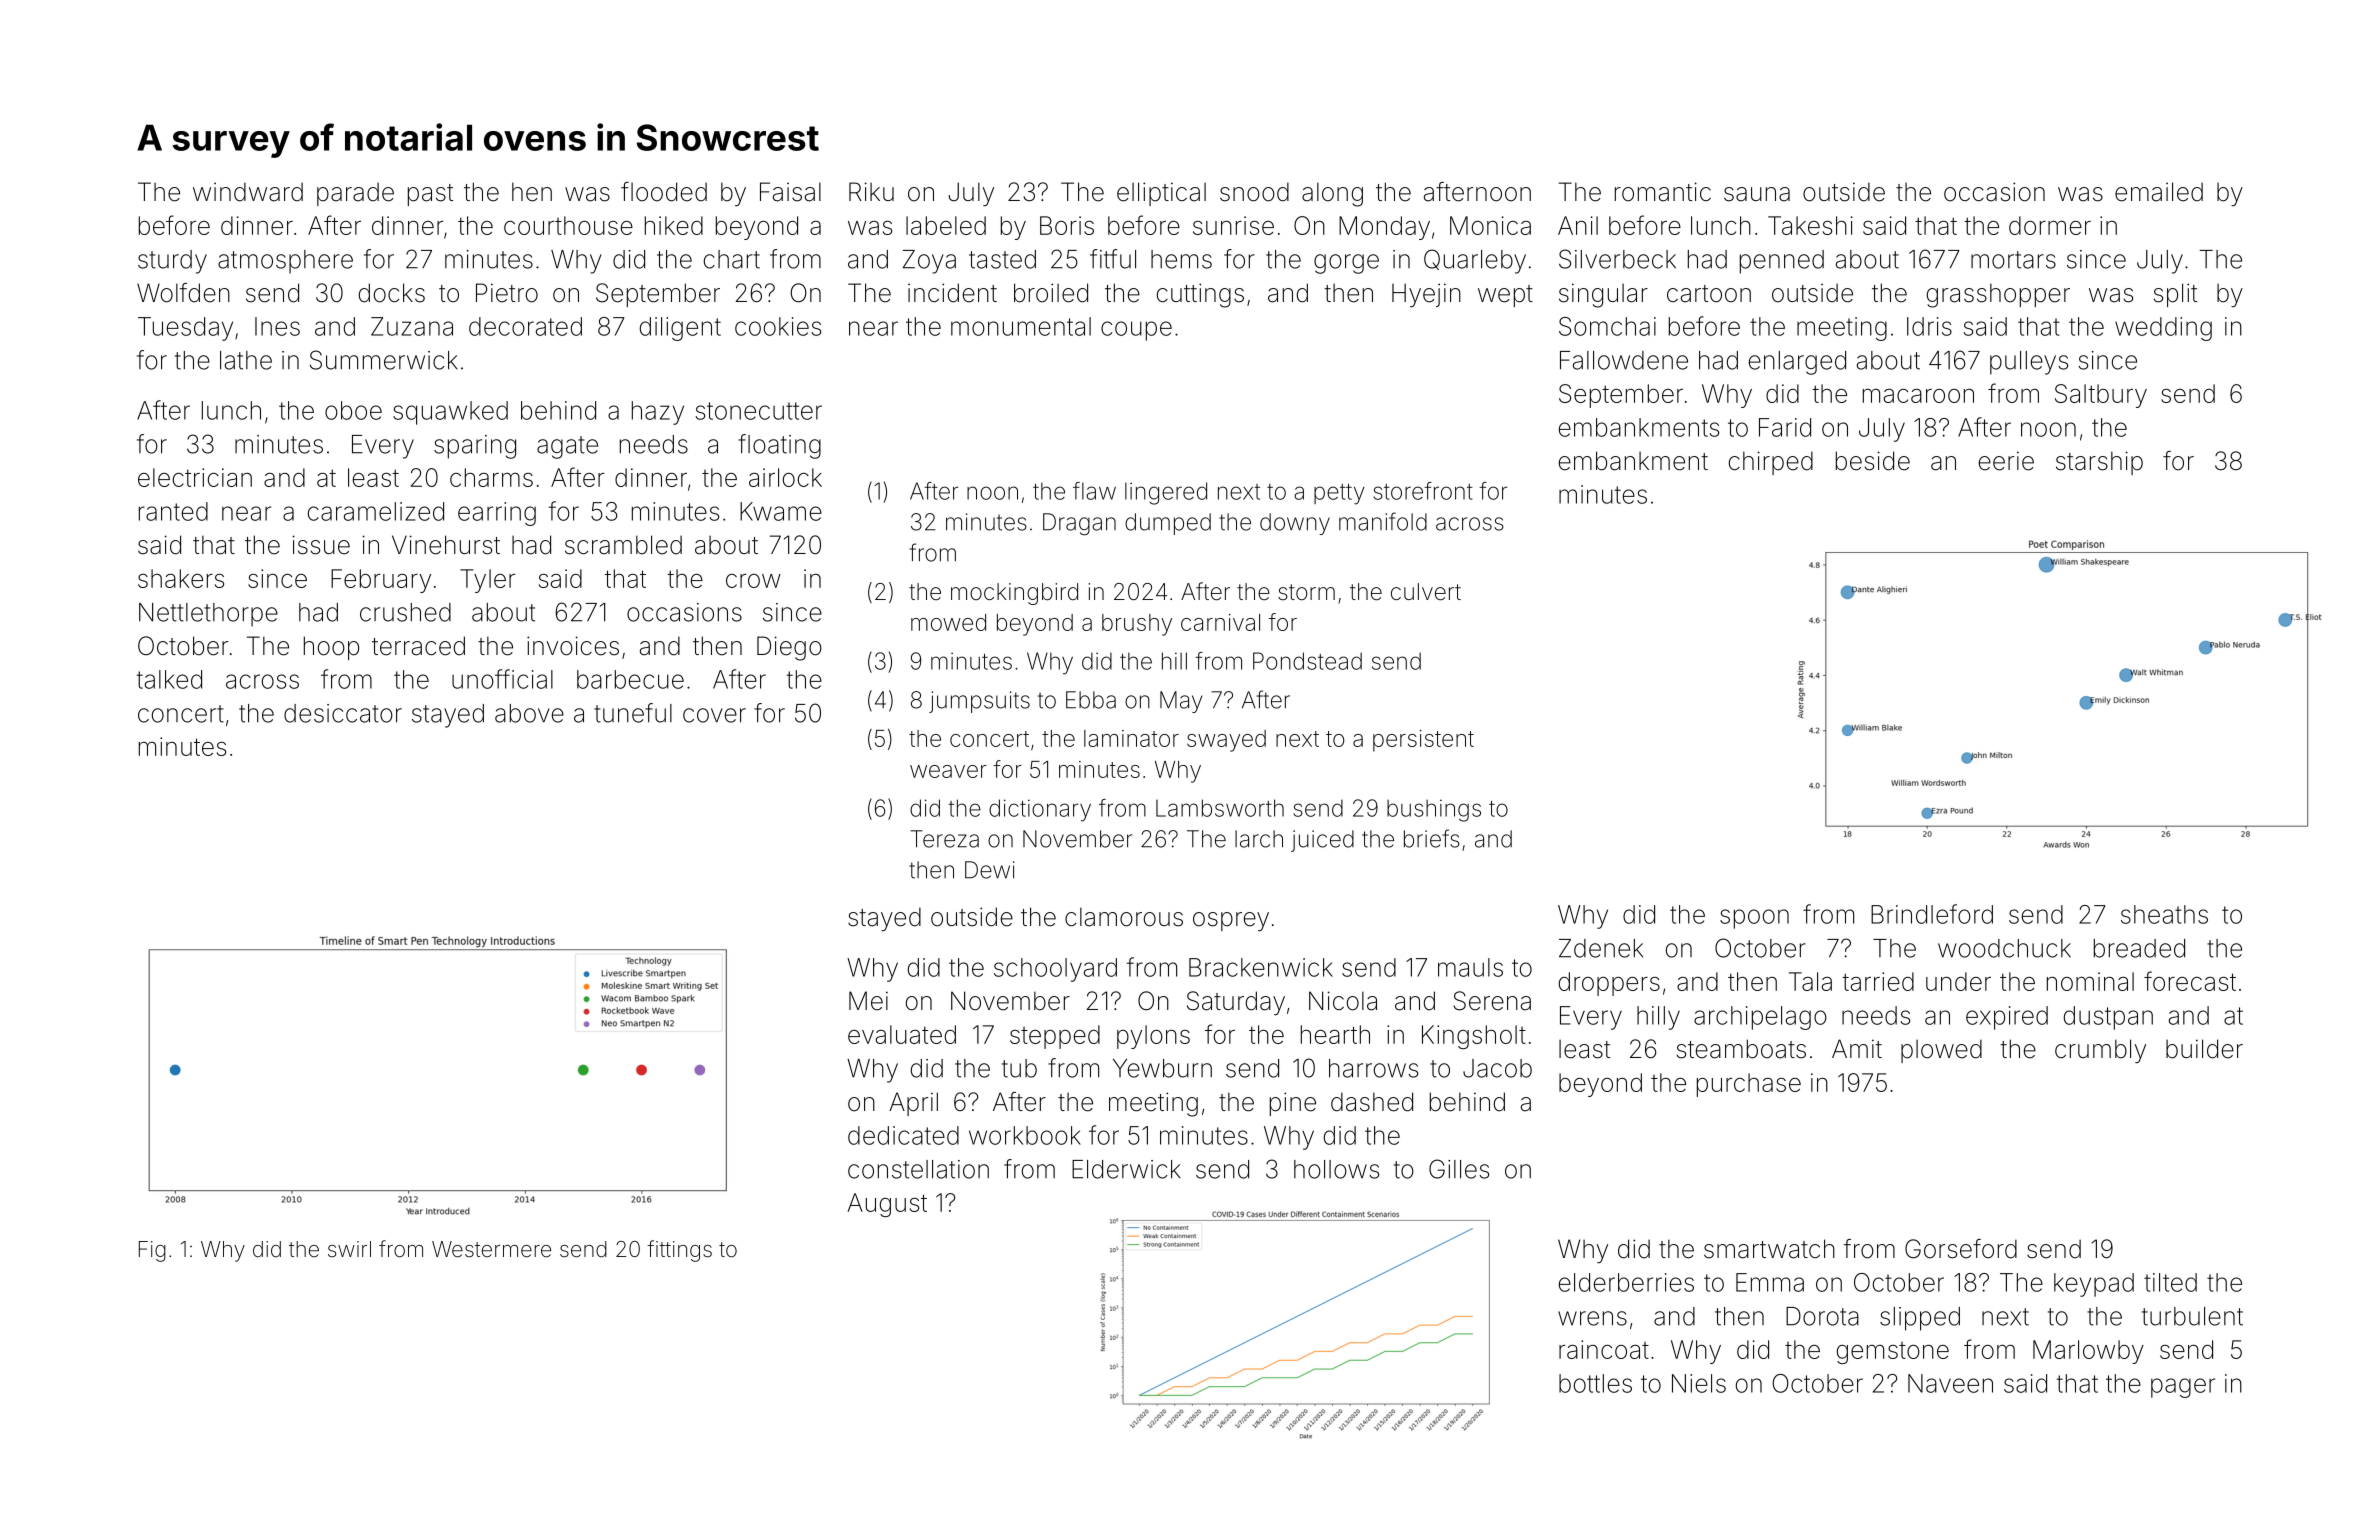 The width and height of the page is (2380, 1540). Describe the element at coordinates (679, 1251) in the page. I see `fittings` at that location.
